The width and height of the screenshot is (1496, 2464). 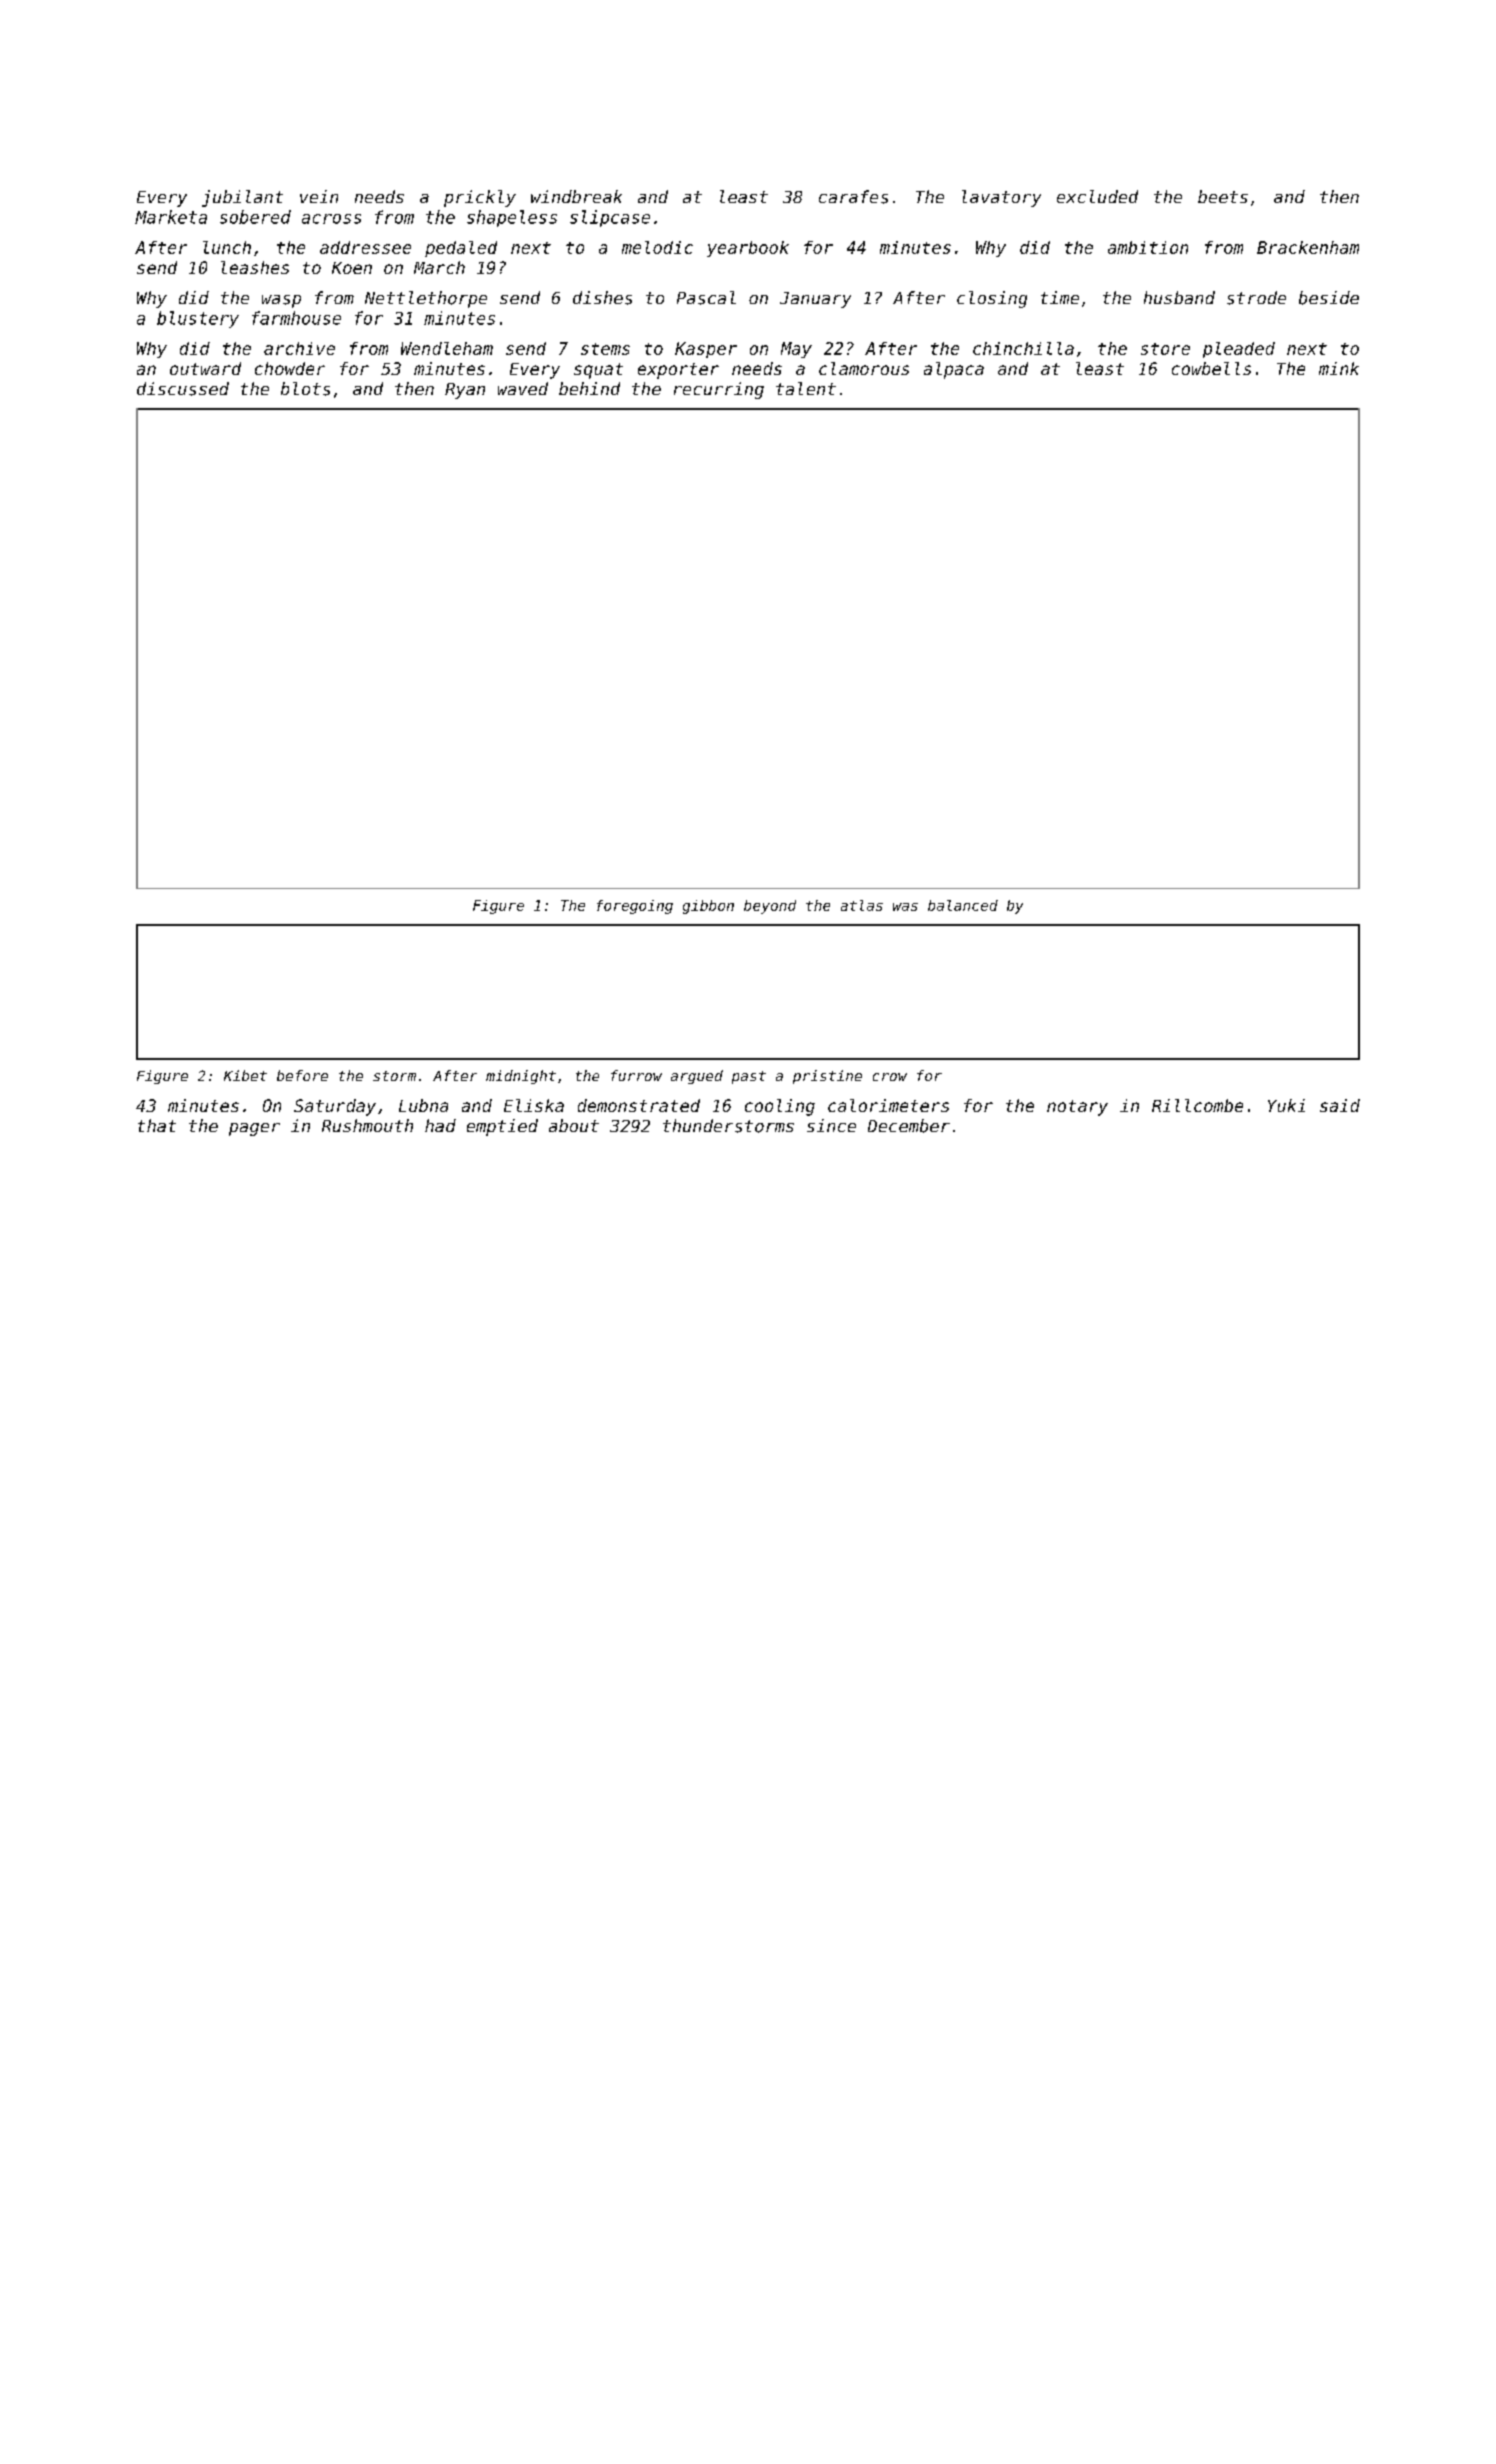 What do you see at coordinates (302, 1075) in the screenshot?
I see `before` at bounding box center [302, 1075].
